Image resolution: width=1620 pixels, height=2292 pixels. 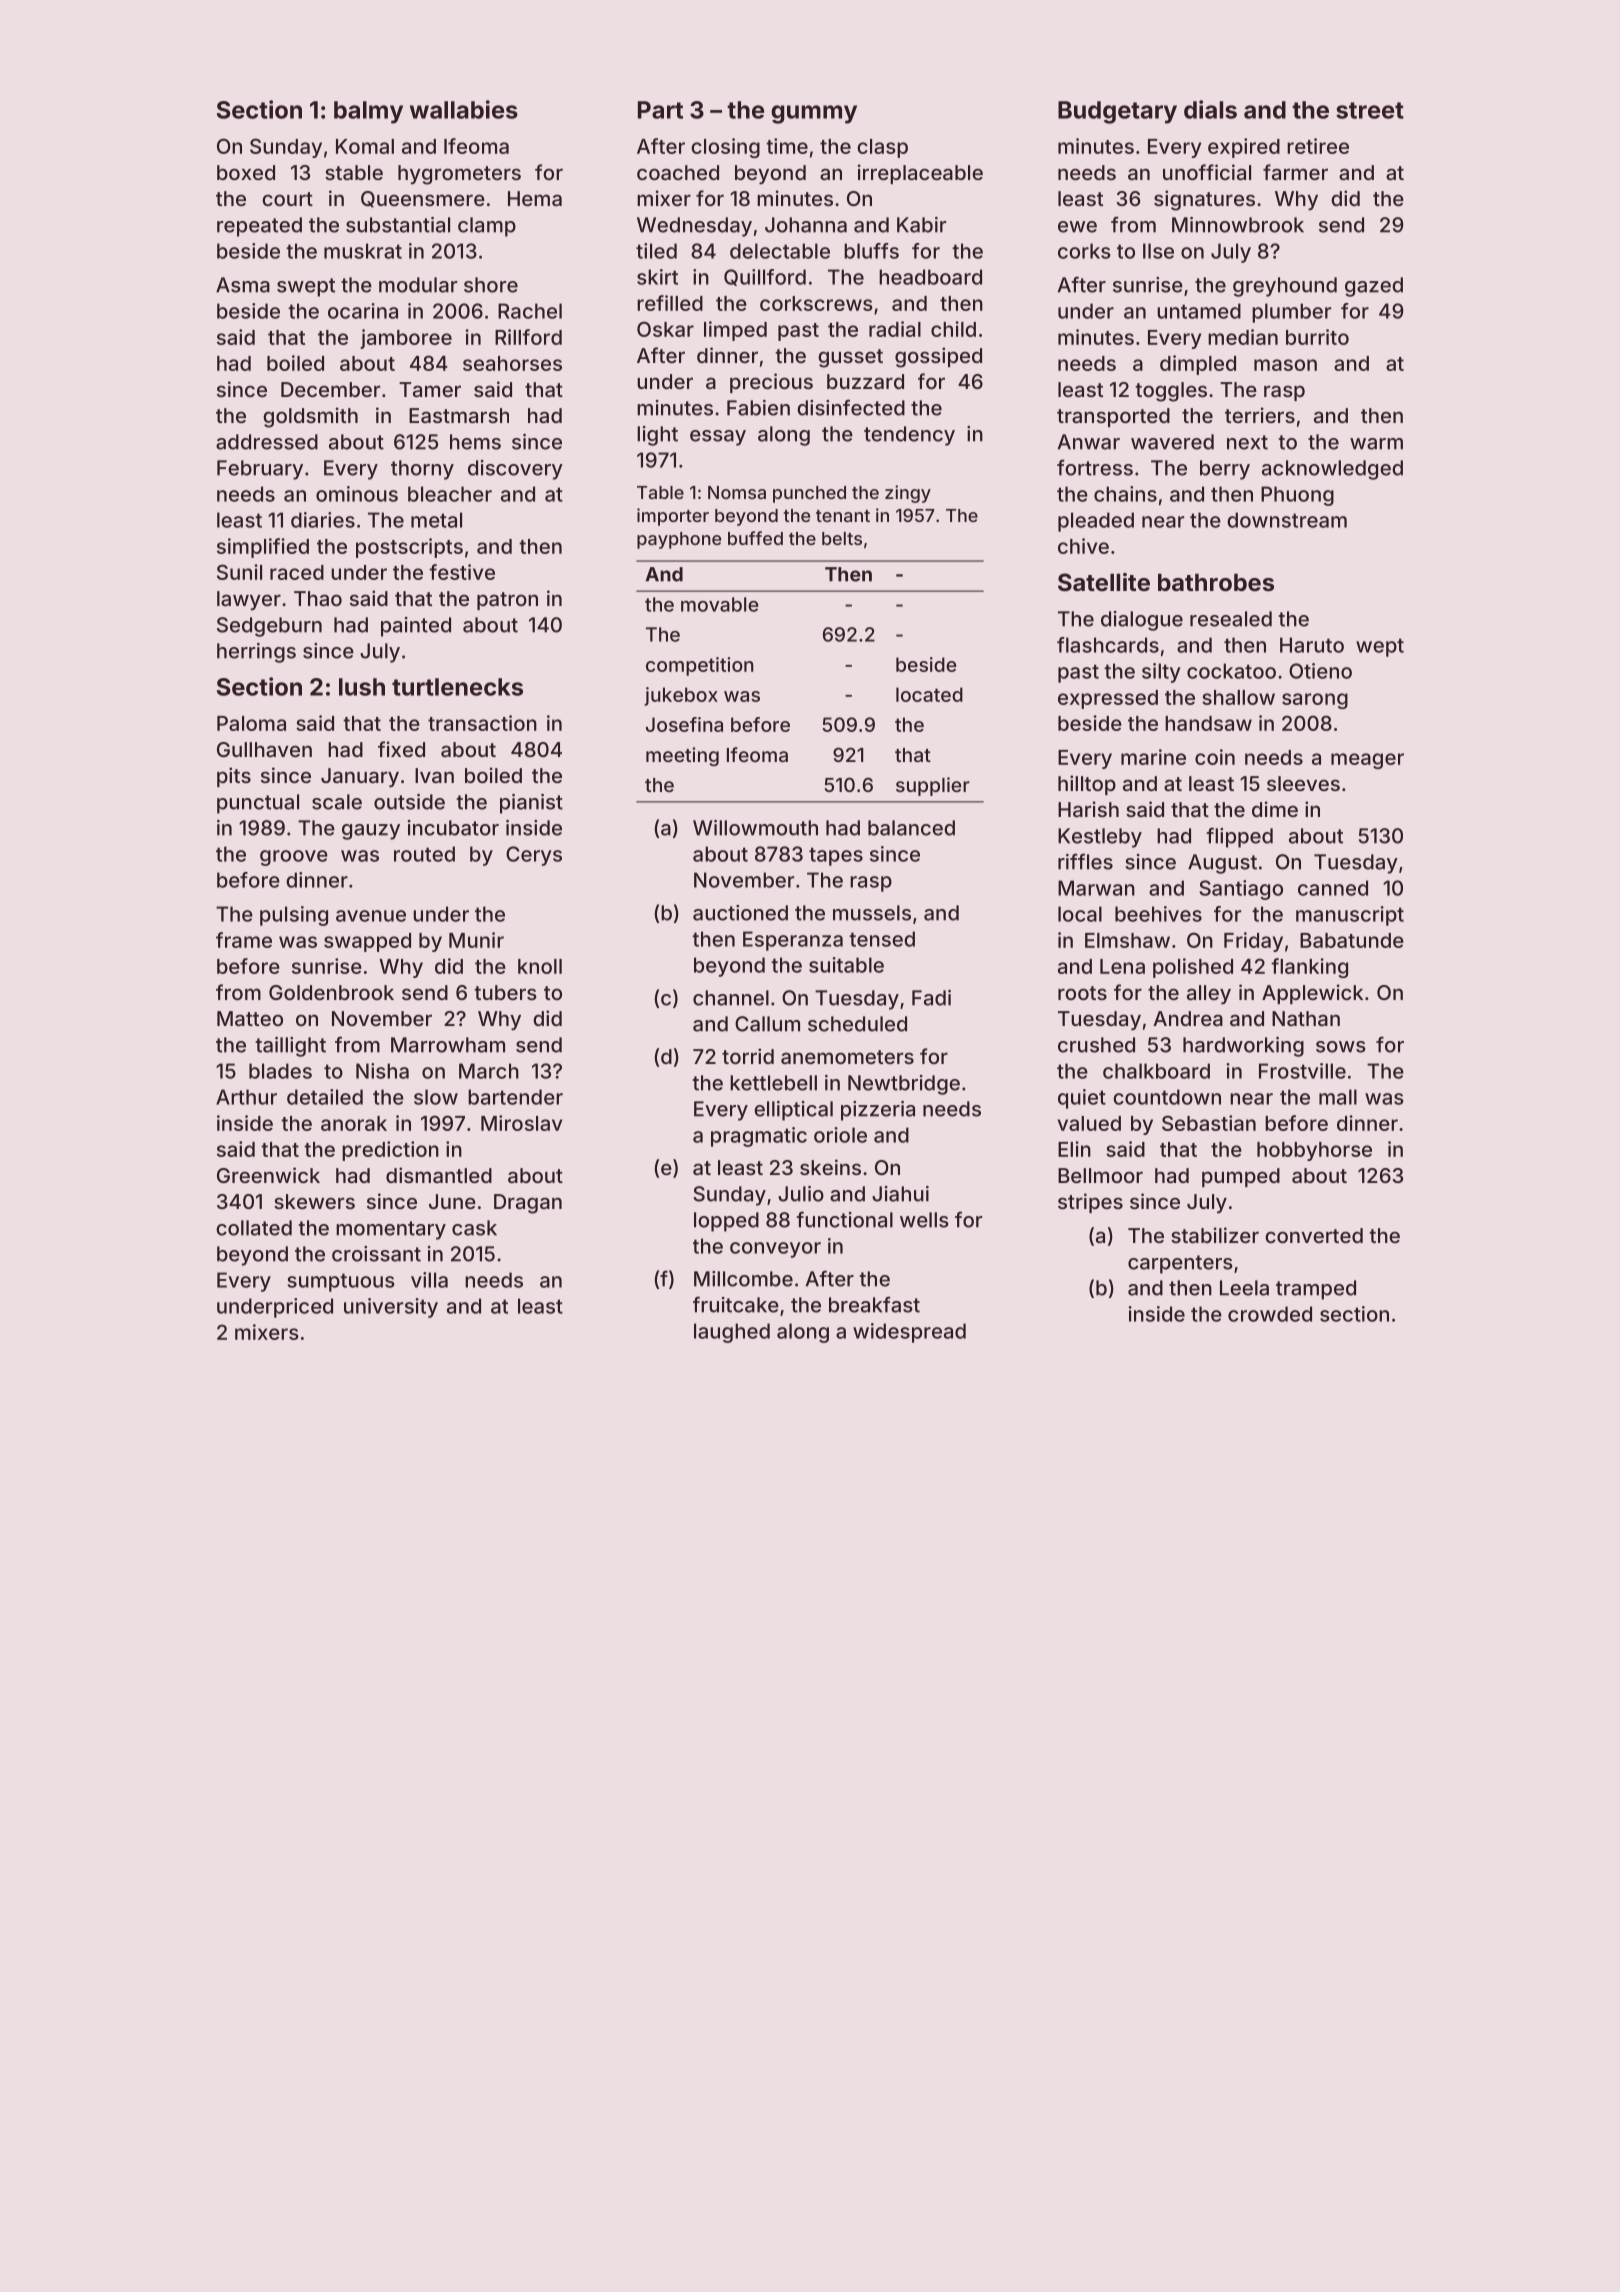 What do you see at coordinates (391, 1308) in the image?
I see `university` at bounding box center [391, 1308].
